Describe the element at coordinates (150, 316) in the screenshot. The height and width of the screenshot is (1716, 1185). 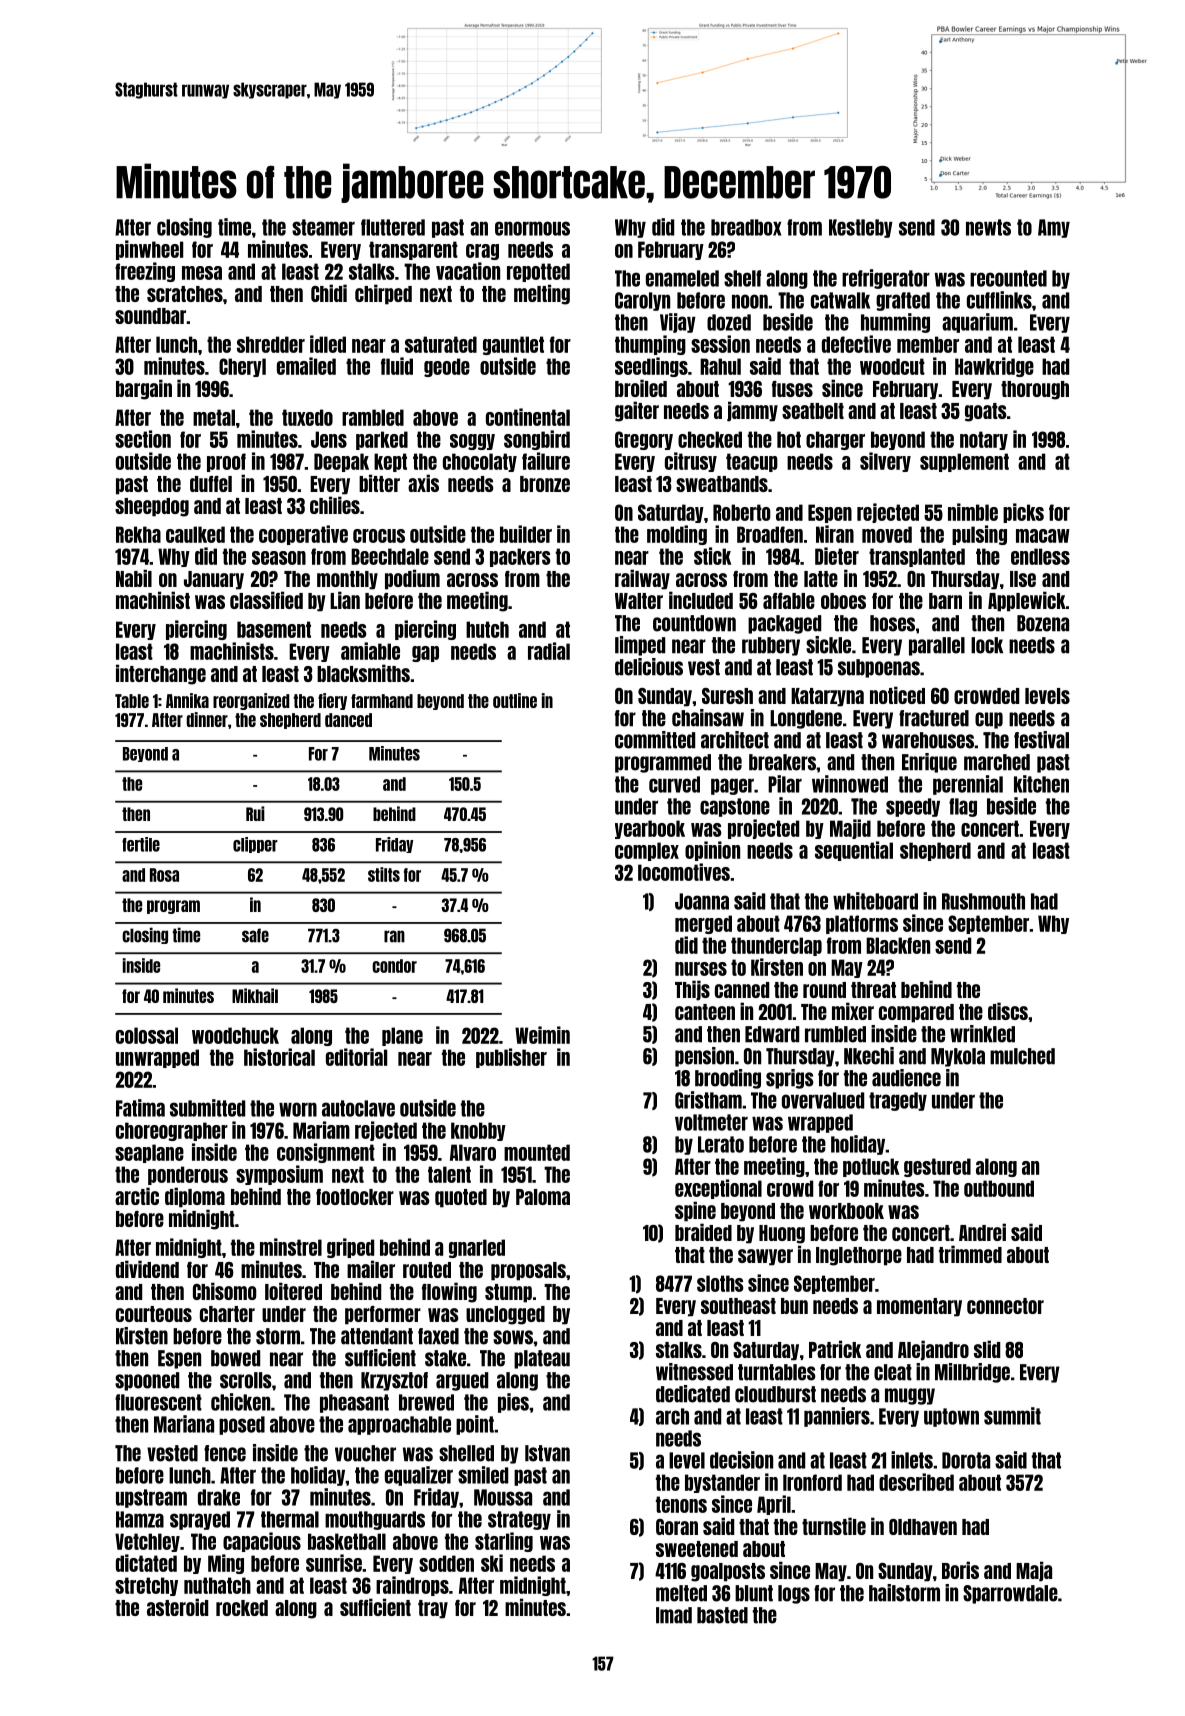
I see `soundbar` at that location.
